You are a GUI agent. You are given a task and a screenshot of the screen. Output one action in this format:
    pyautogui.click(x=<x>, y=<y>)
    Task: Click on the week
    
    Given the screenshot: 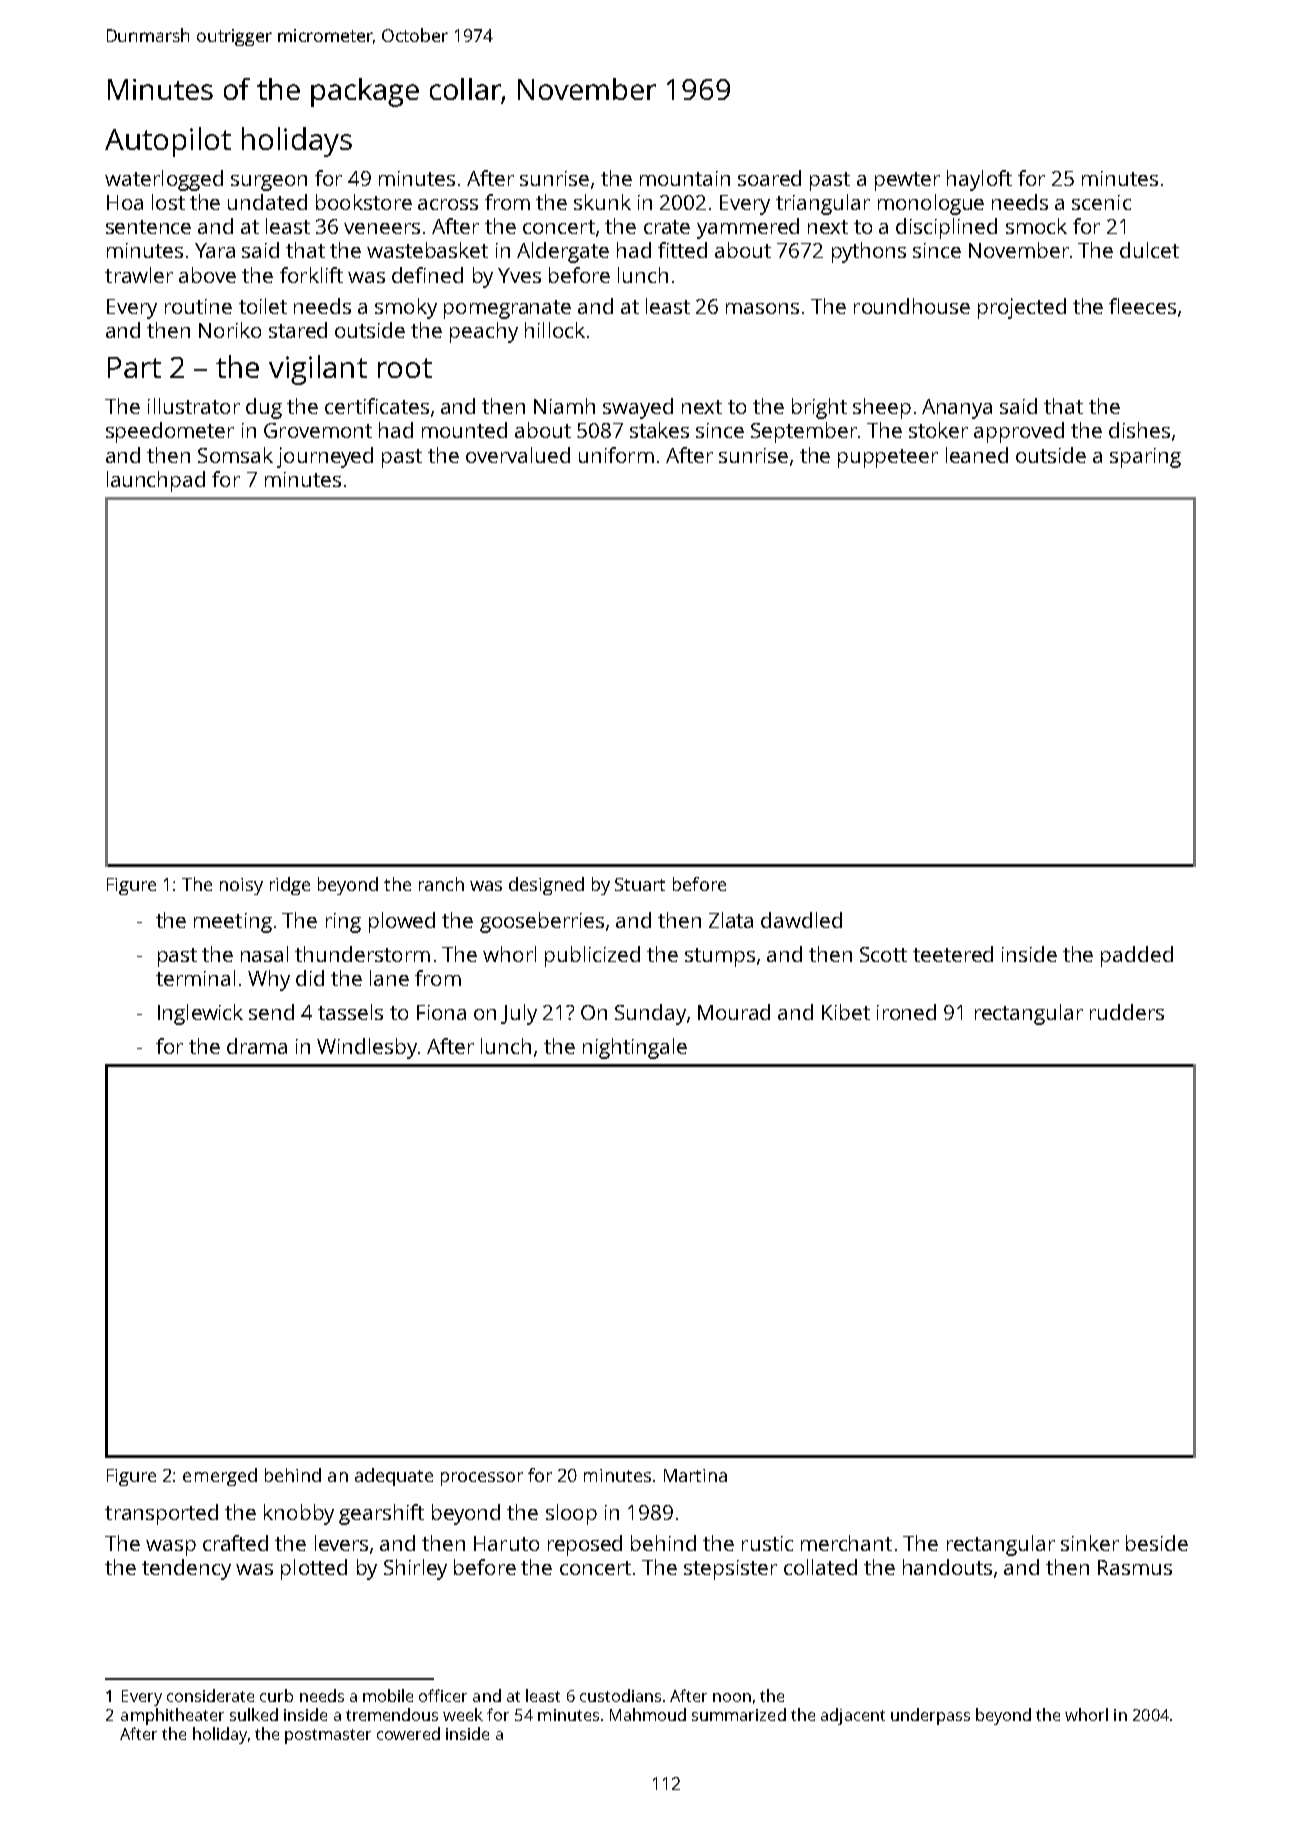 What is the action you would take?
    pyautogui.click(x=463, y=1714)
